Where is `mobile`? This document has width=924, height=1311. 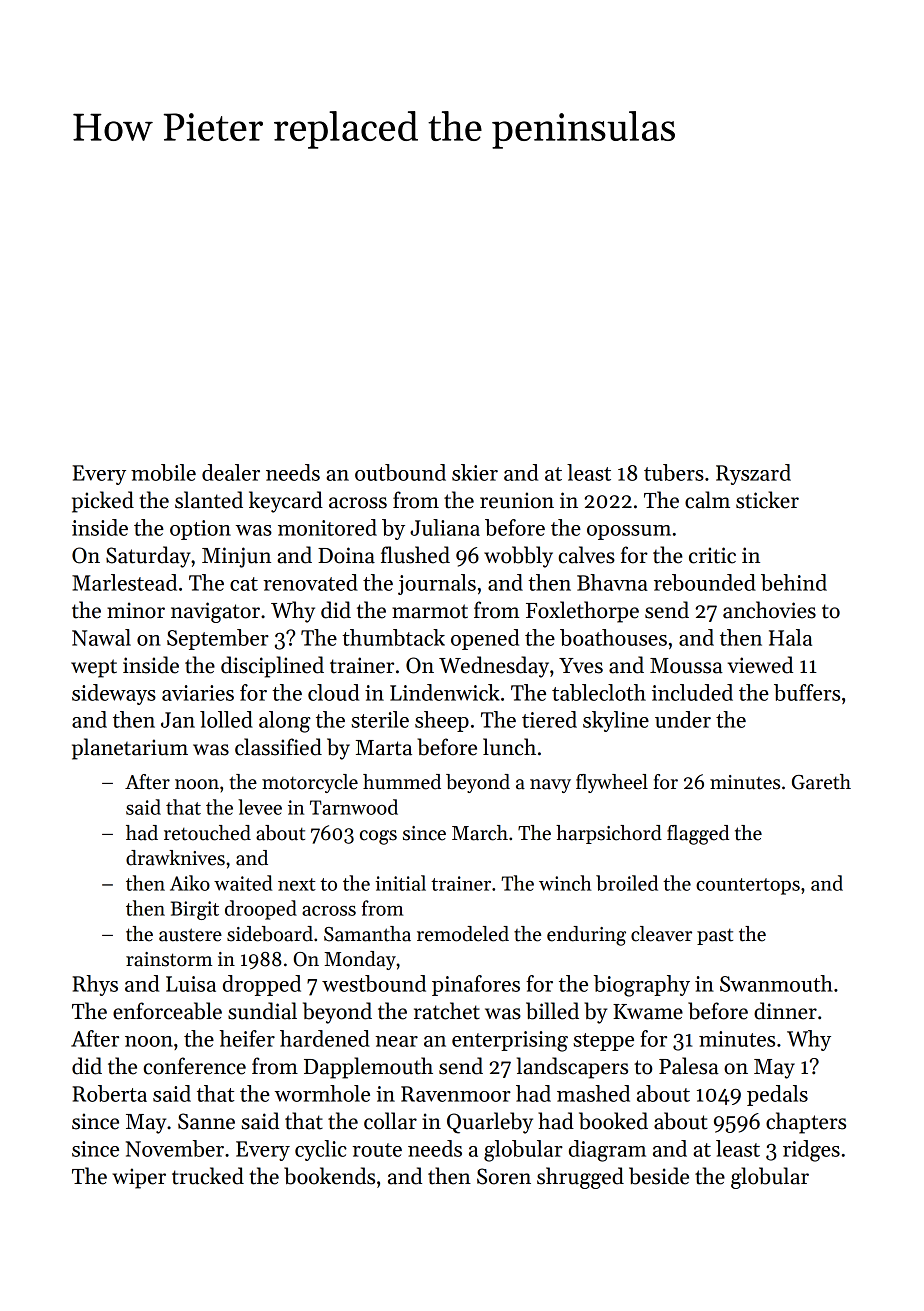 mobile is located at coordinates (163, 472).
